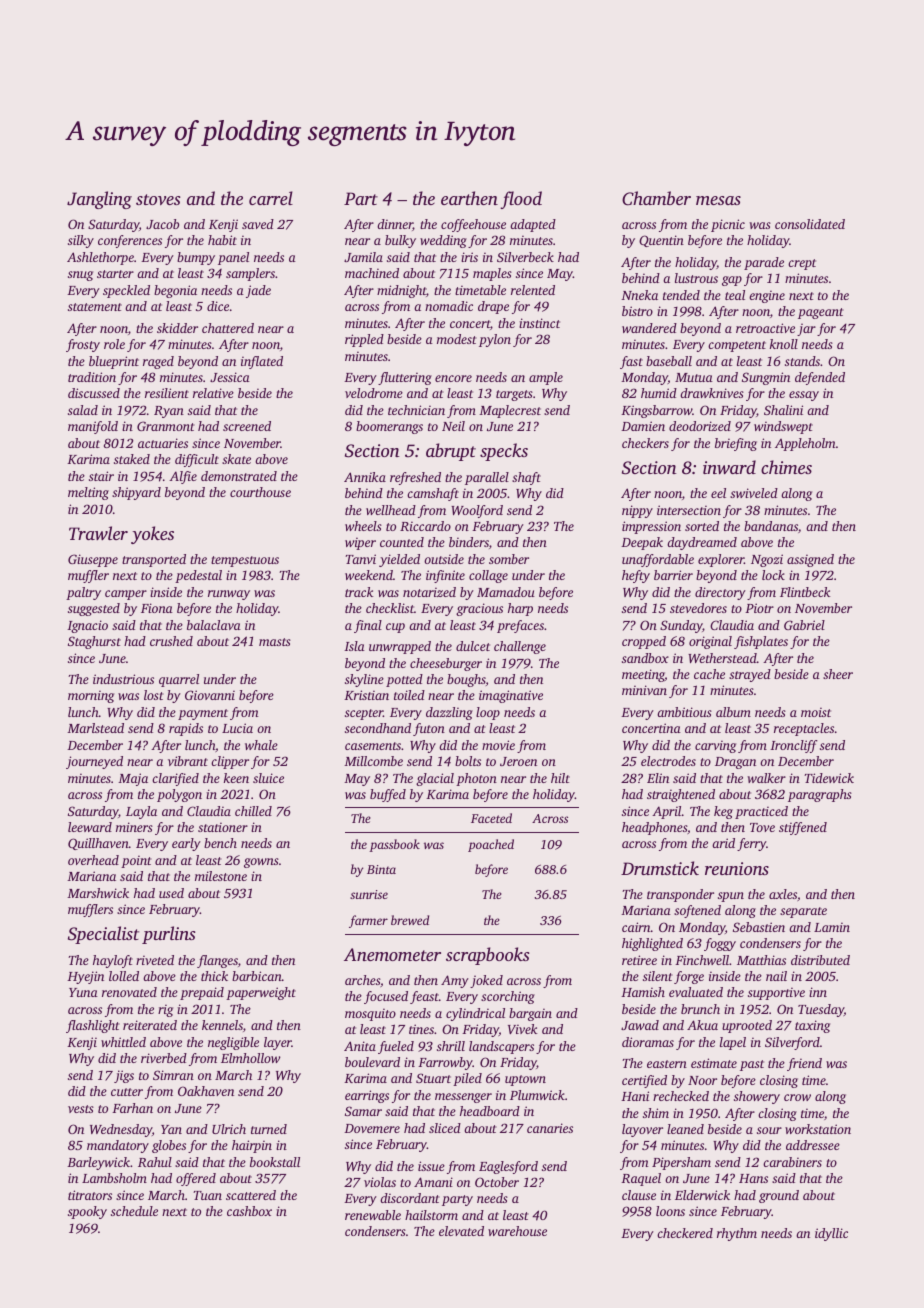 The width and height of the page is (924, 1308). Describe the element at coordinates (114, 1178) in the page. I see `Lambsholm` at that location.
